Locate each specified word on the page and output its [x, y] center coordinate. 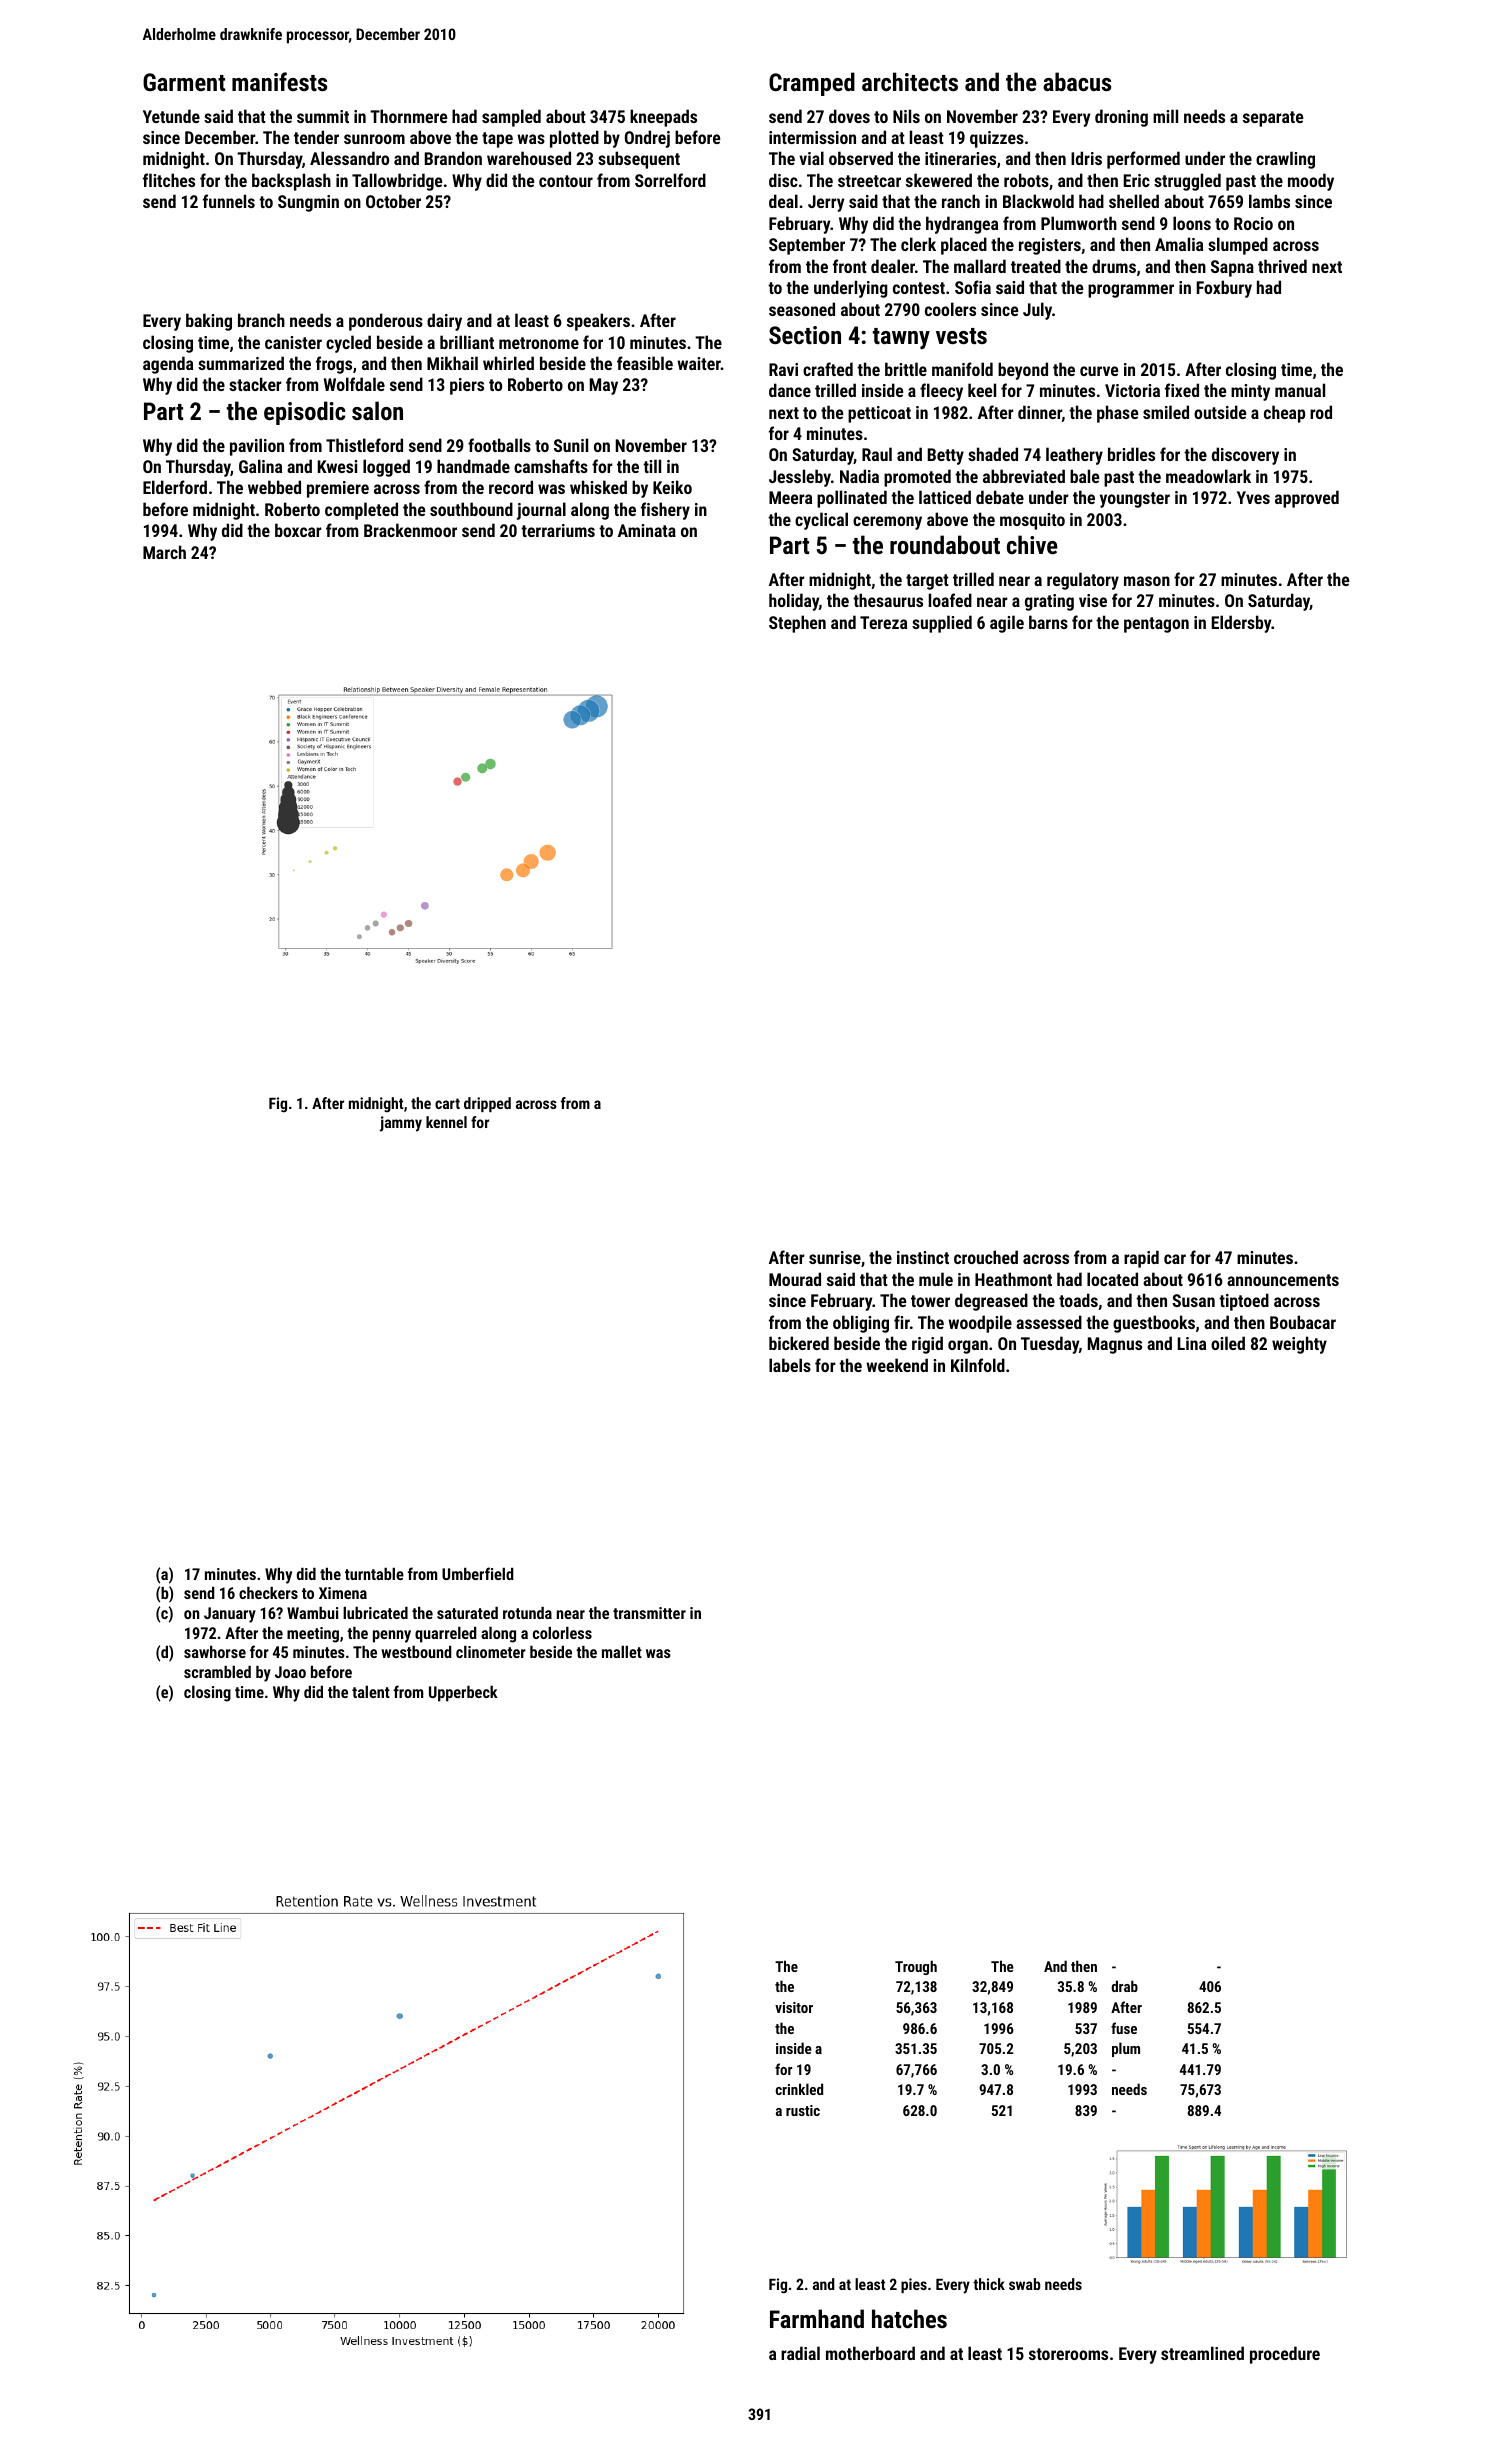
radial [800, 2353]
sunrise [835, 1257]
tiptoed [1244, 1302]
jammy [401, 1124]
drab [1124, 1986]
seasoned [802, 309]
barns [1048, 622]
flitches [169, 180]
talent [371, 1692]
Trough [916, 1967]
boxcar [298, 530]
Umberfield [478, 1573]
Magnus [1115, 1345]
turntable [374, 1574]
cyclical [821, 521]
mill [1165, 116]
